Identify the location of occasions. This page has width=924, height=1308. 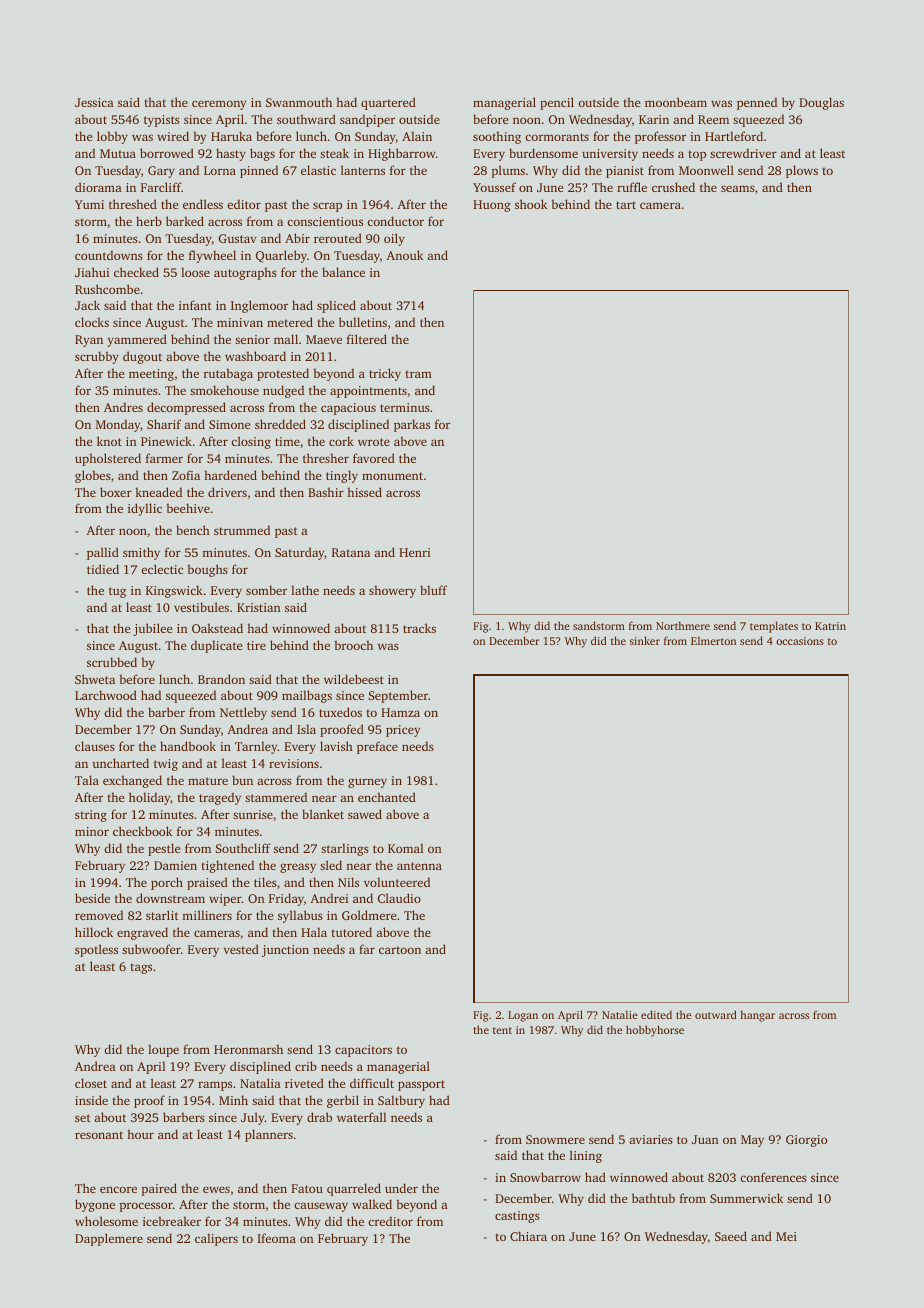
(800, 641).
